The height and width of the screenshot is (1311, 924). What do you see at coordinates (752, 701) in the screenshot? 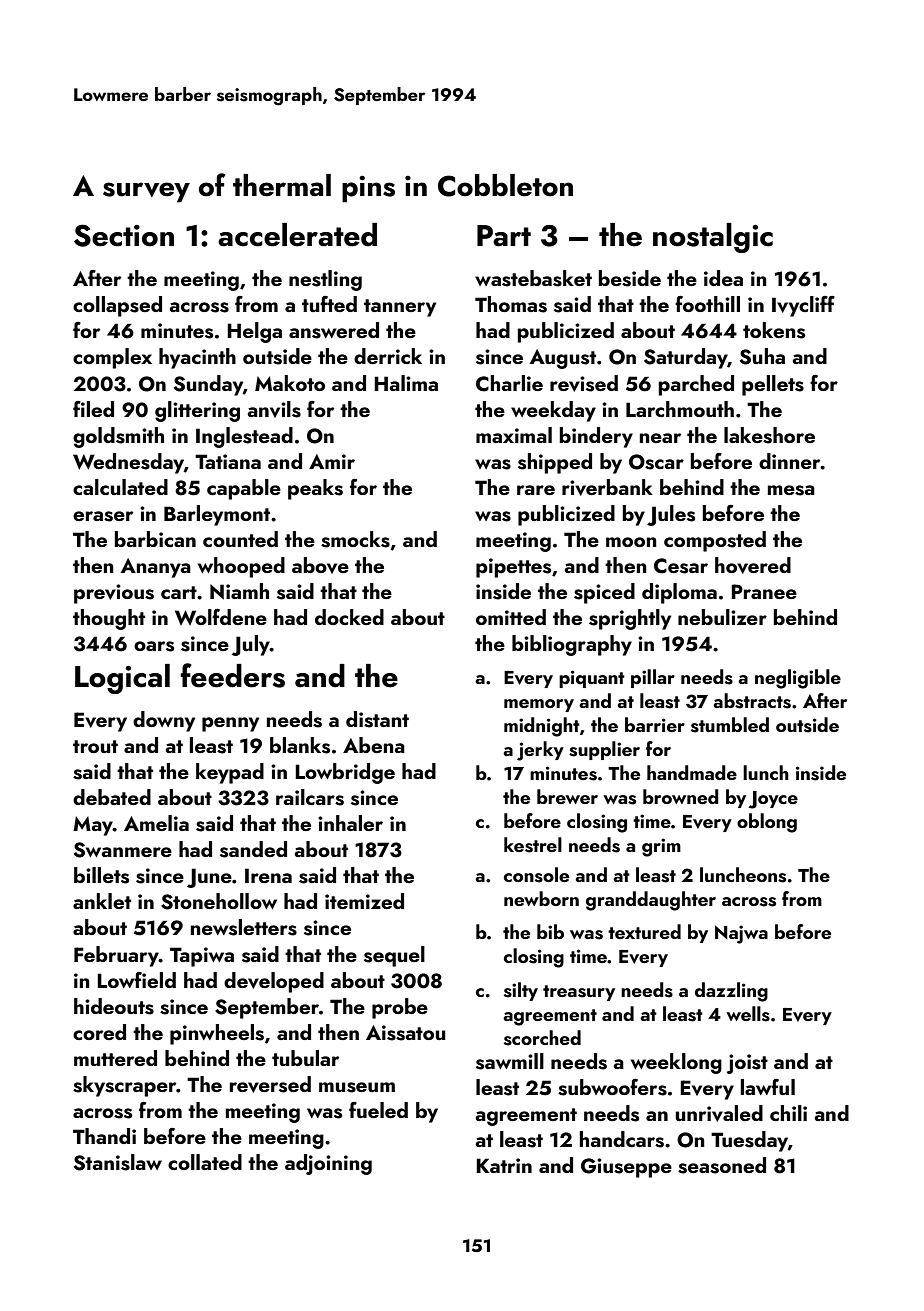
I see `abstracts` at bounding box center [752, 701].
